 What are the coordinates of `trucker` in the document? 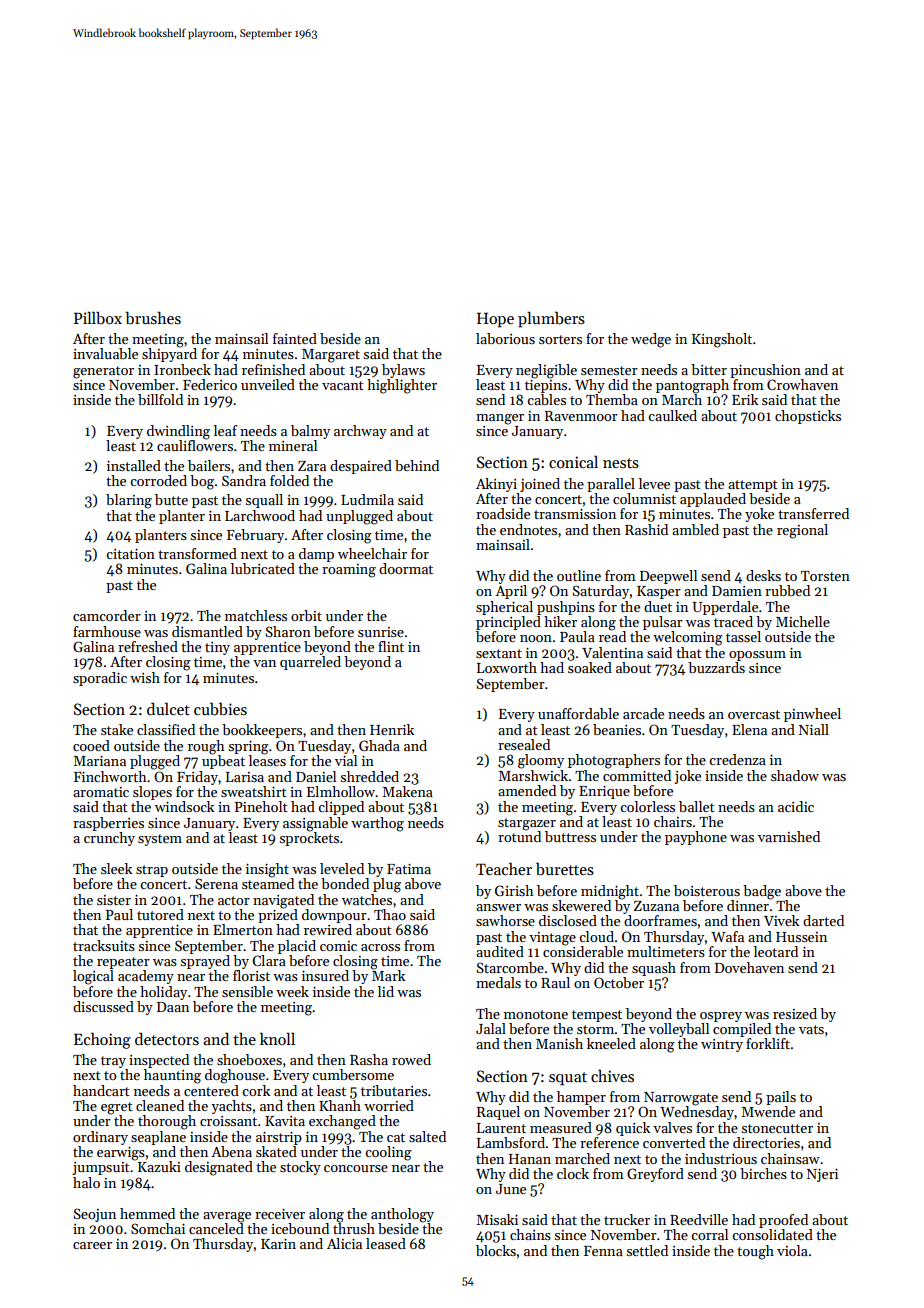 It's located at (627, 1219).
